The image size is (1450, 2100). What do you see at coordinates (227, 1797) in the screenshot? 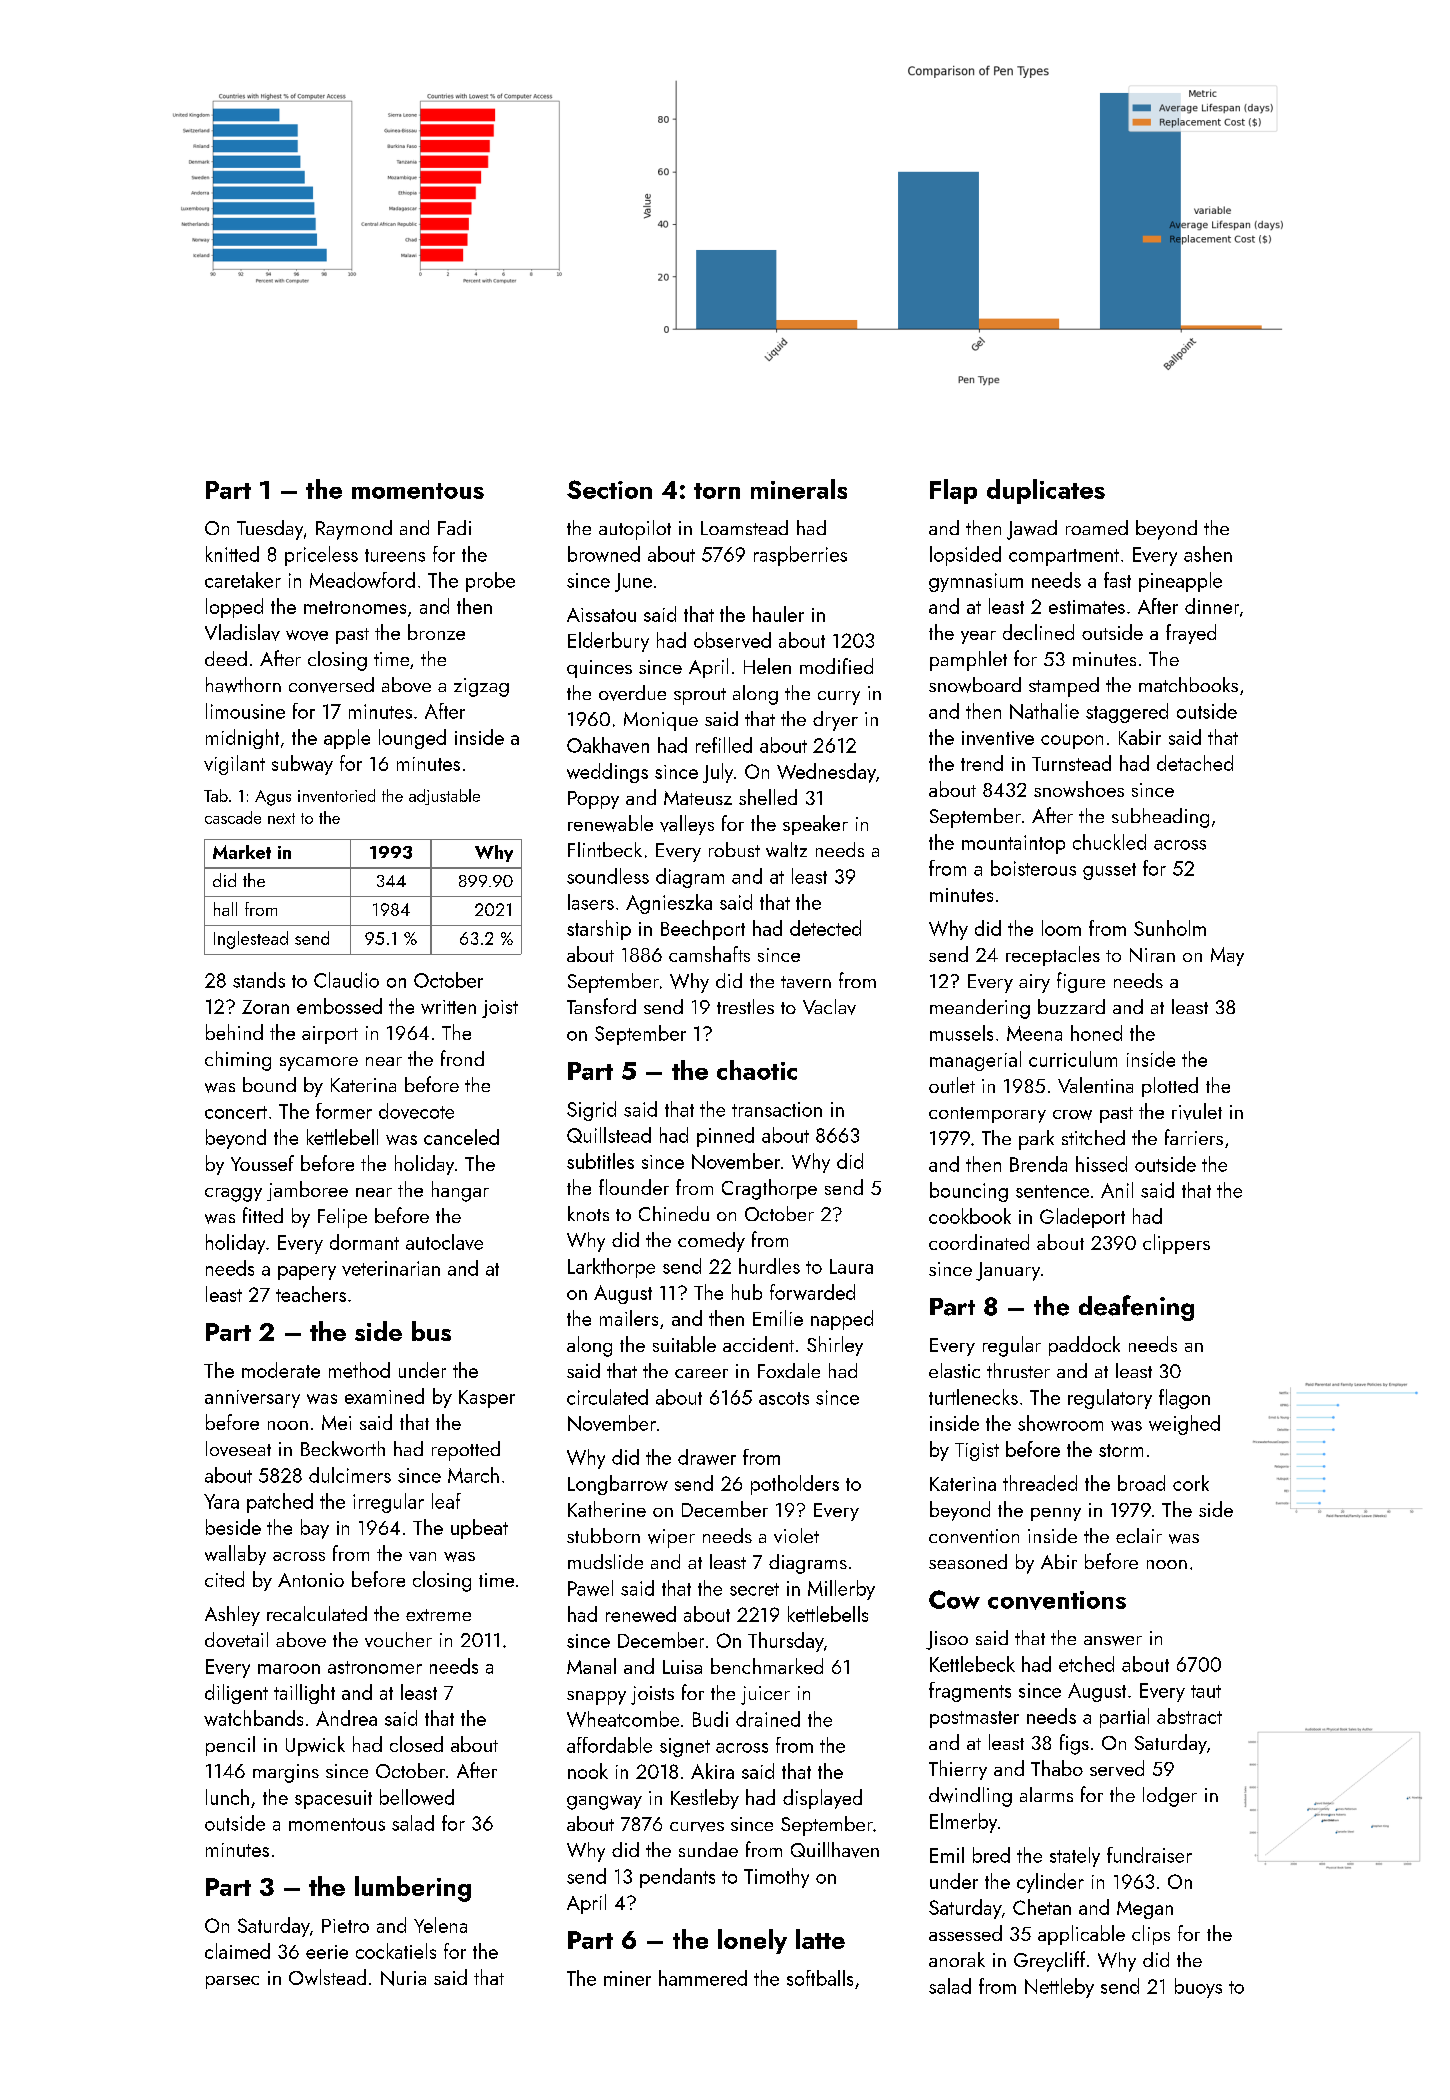
I see `lunch` at bounding box center [227, 1797].
